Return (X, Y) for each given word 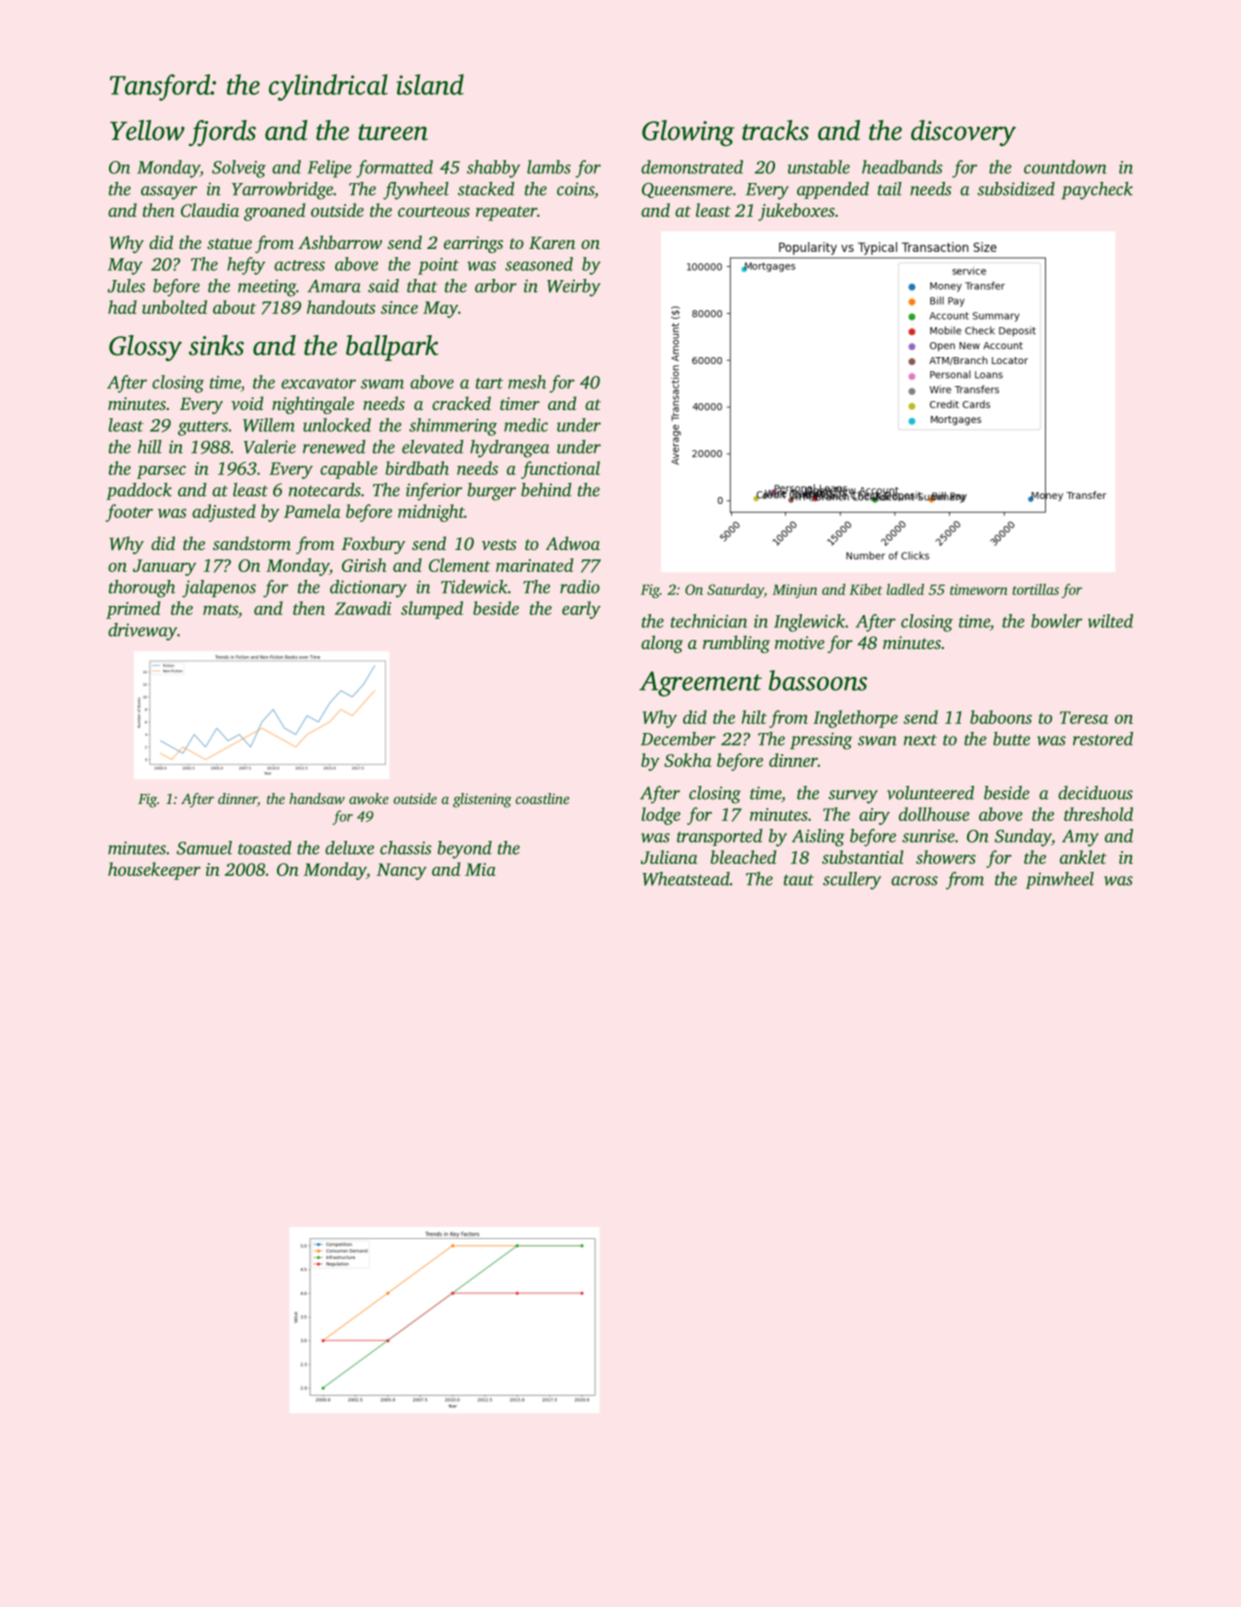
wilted (1110, 621)
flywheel (416, 191)
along (662, 644)
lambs (549, 167)
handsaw (317, 798)
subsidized (1016, 189)
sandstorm (252, 543)
